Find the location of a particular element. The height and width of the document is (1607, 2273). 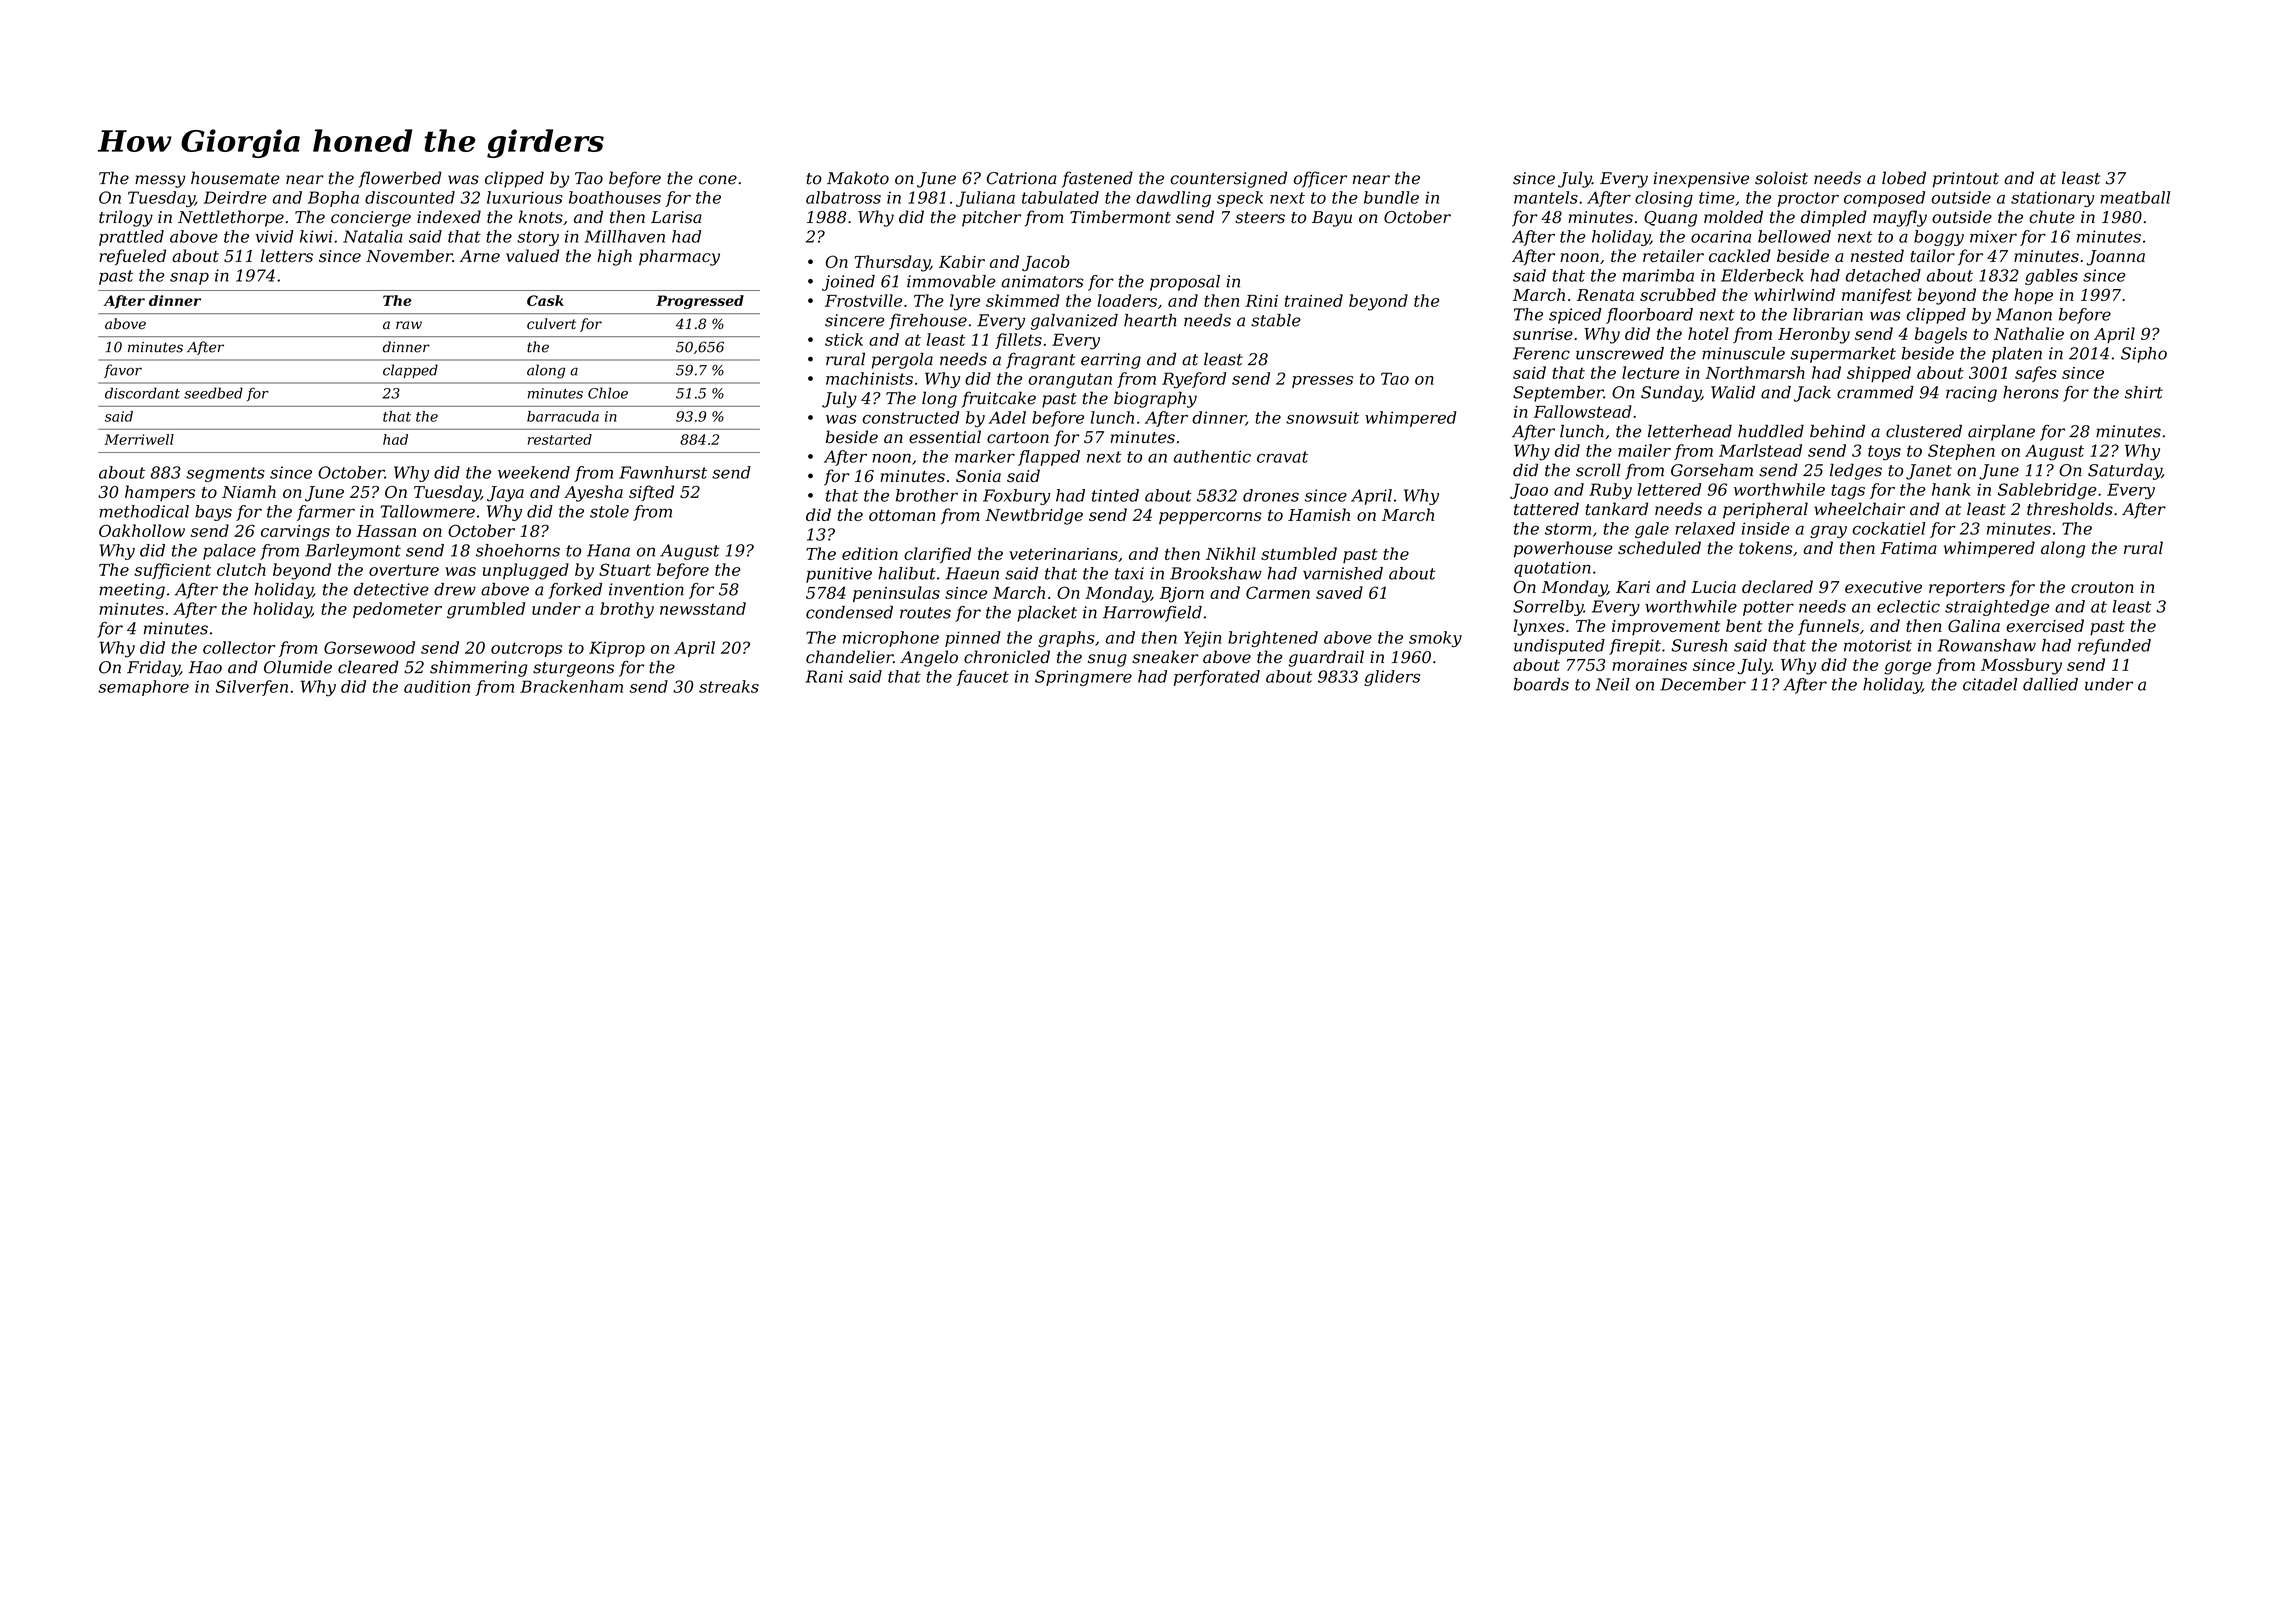

restarted is located at coordinates (560, 439).
